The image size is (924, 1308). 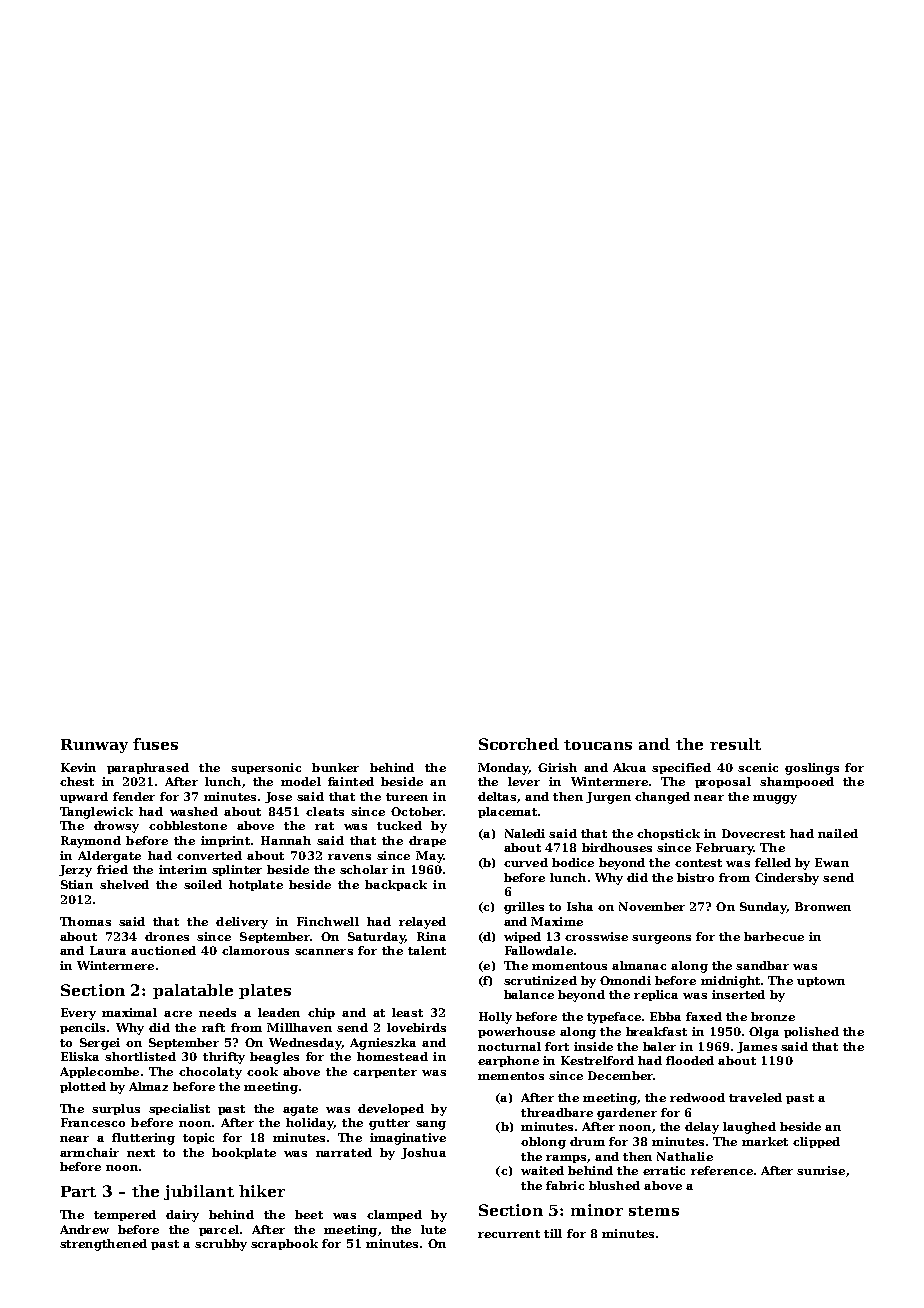 What do you see at coordinates (394, 1215) in the page?
I see `clamped` at bounding box center [394, 1215].
